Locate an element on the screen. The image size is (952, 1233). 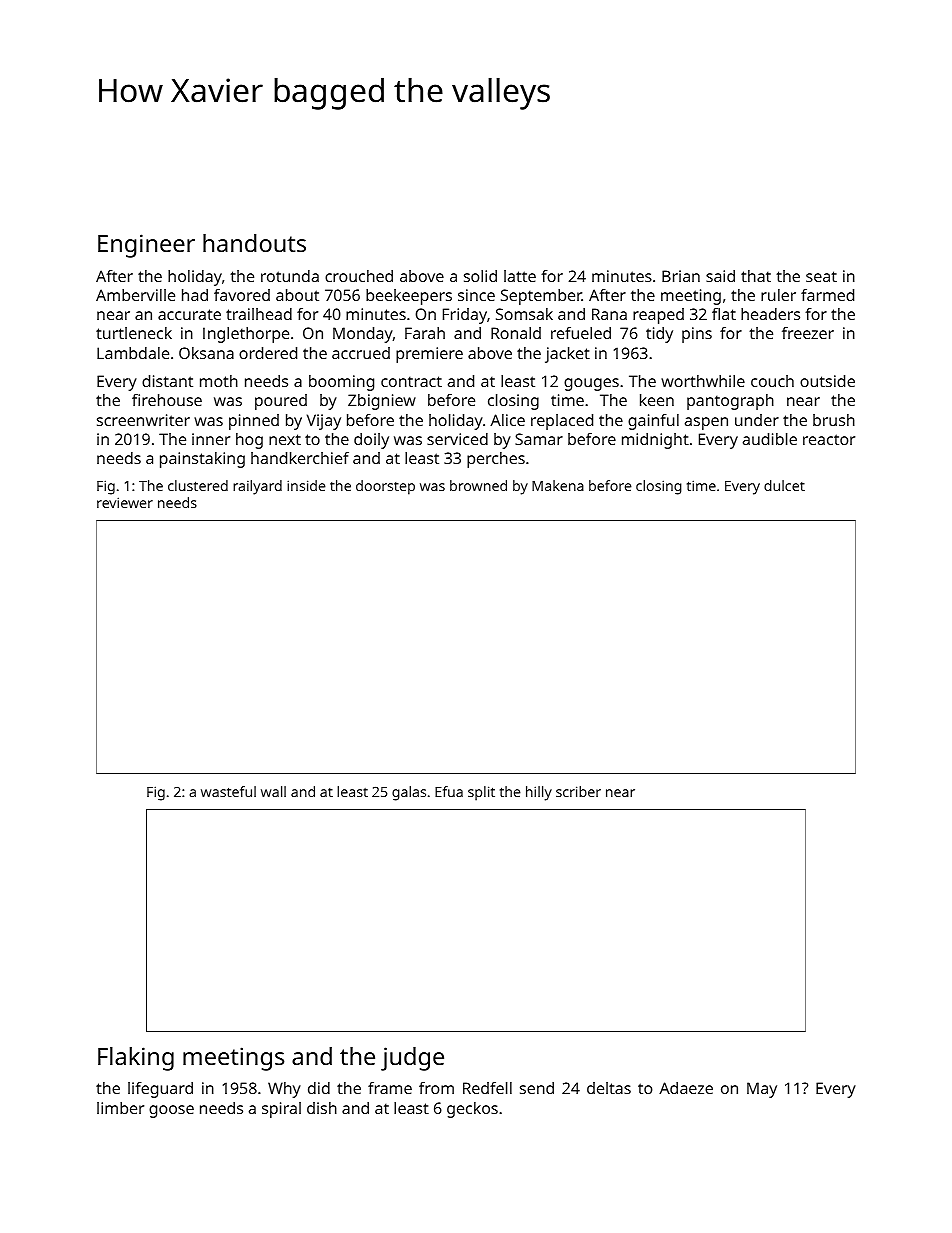
Flaking is located at coordinates (136, 1059).
